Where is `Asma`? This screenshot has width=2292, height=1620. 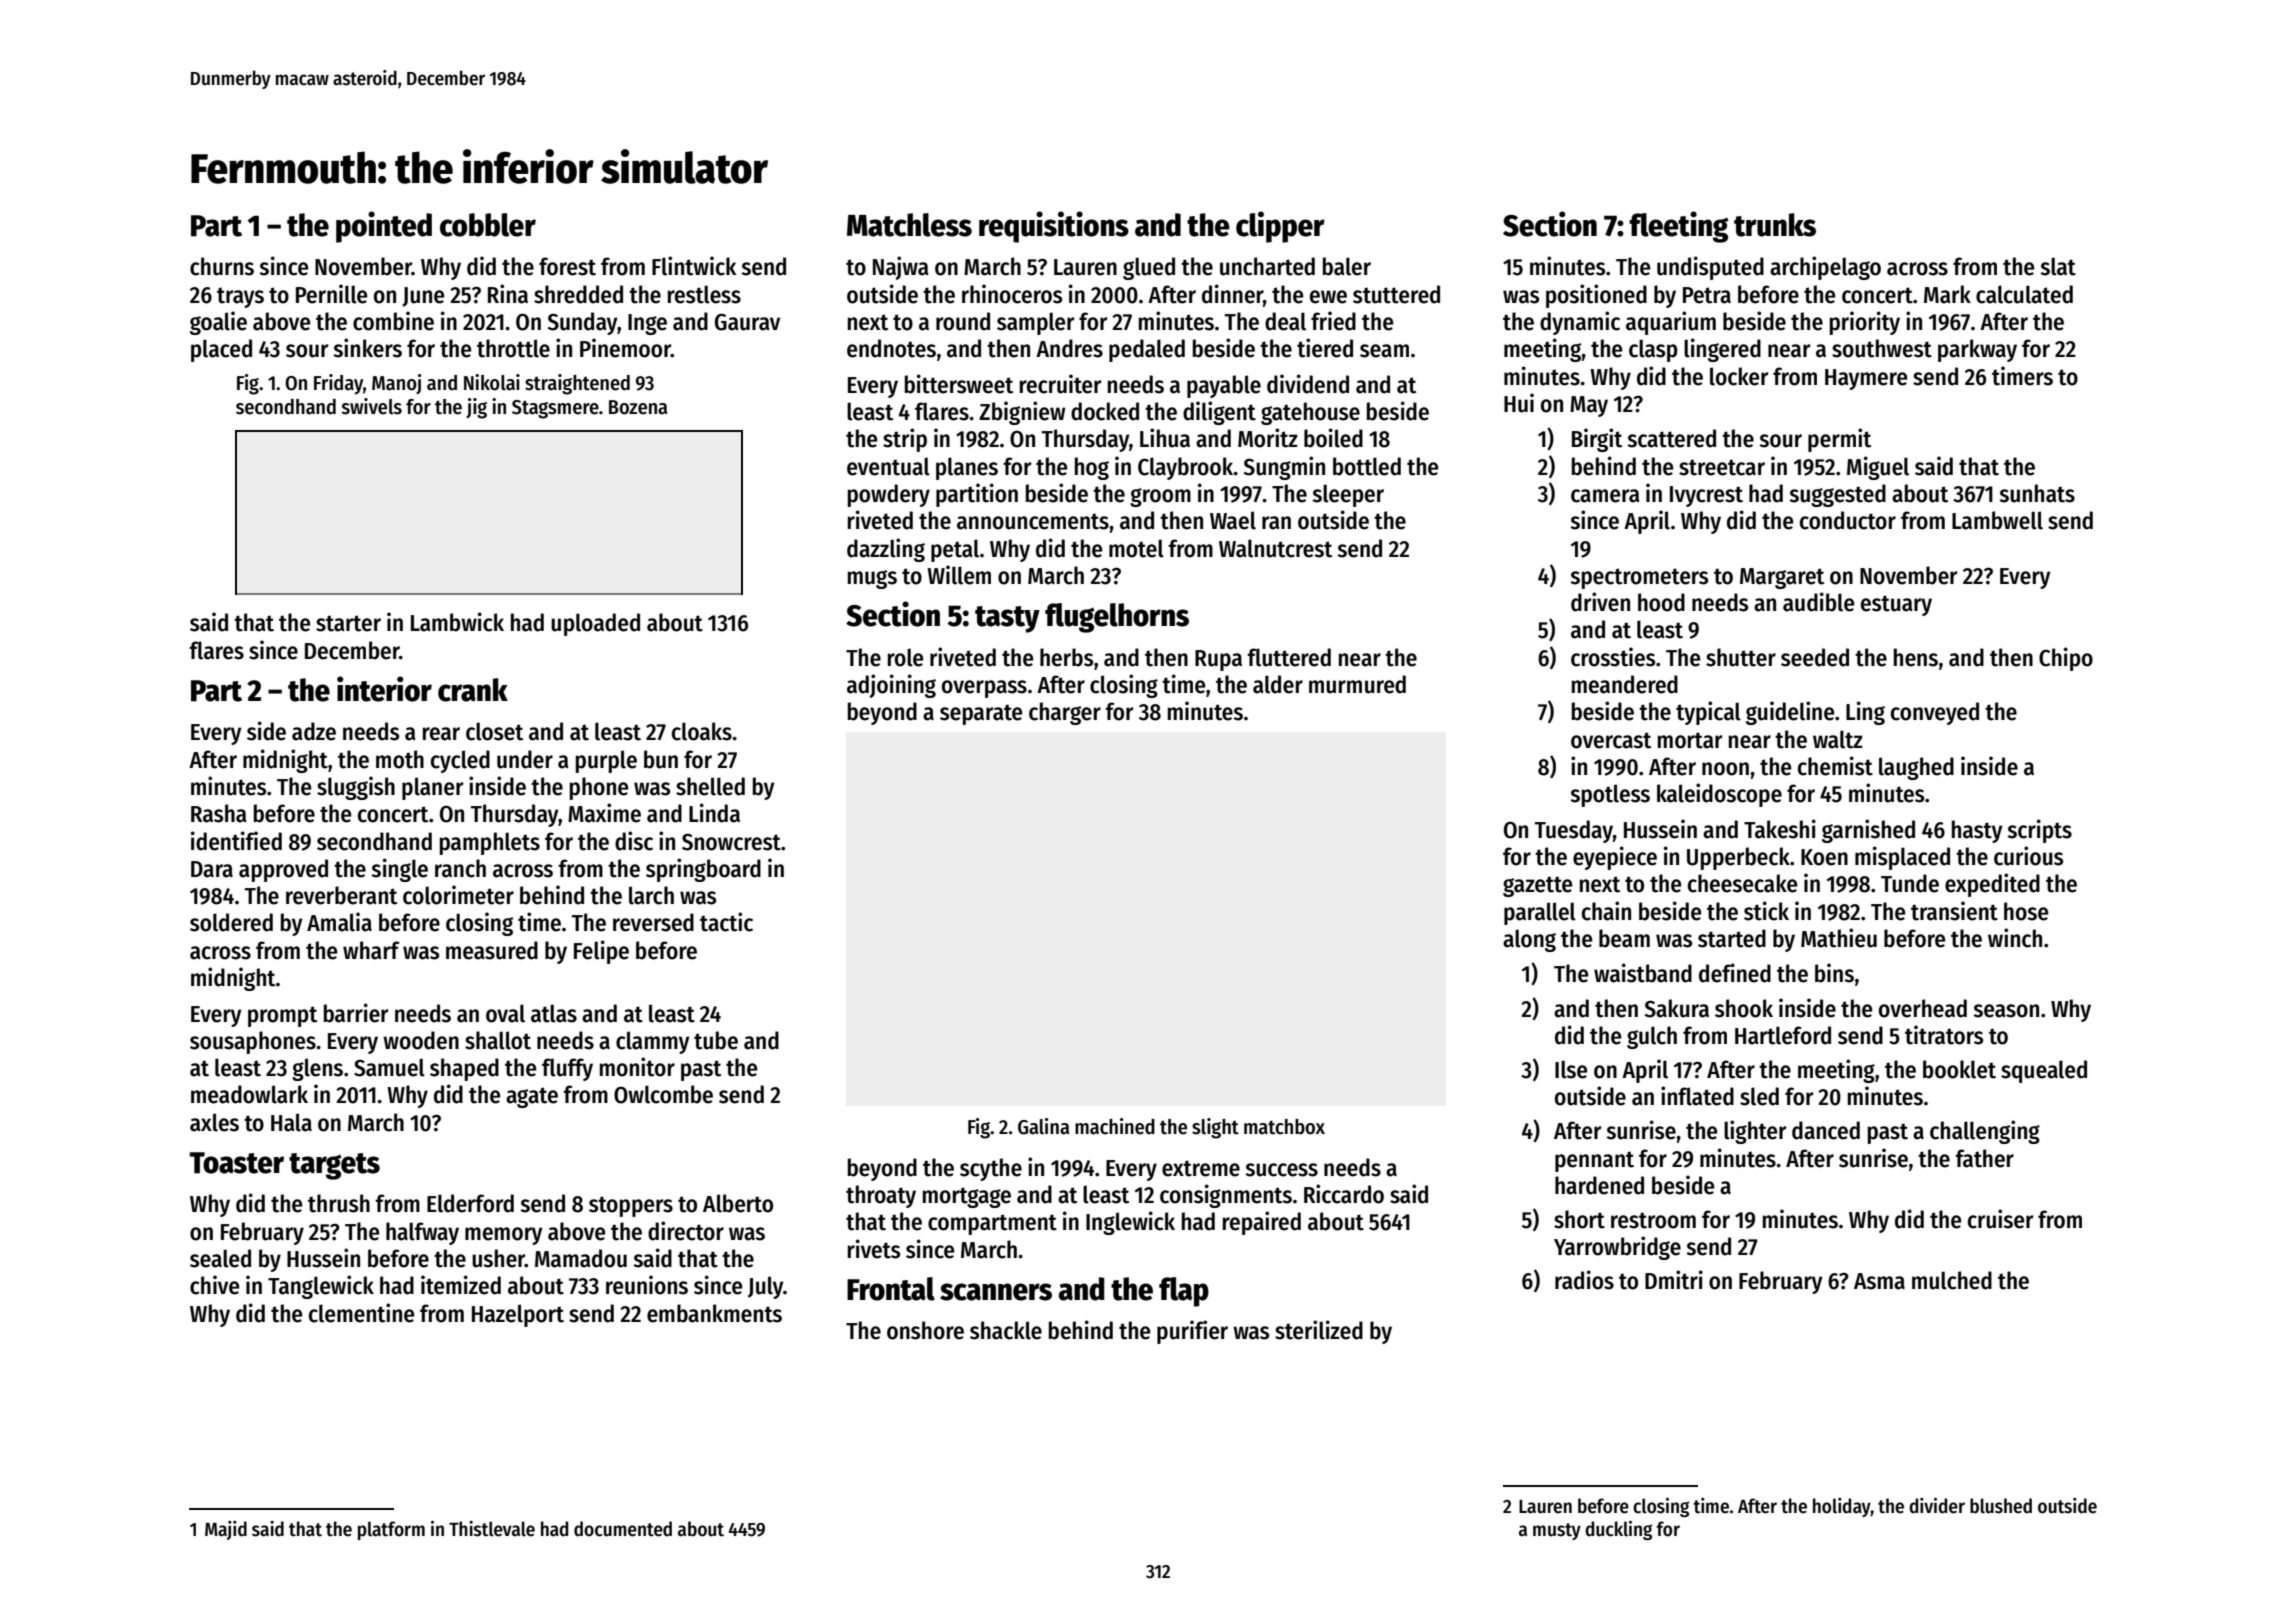
Asma is located at coordinates (1879, 1281).
